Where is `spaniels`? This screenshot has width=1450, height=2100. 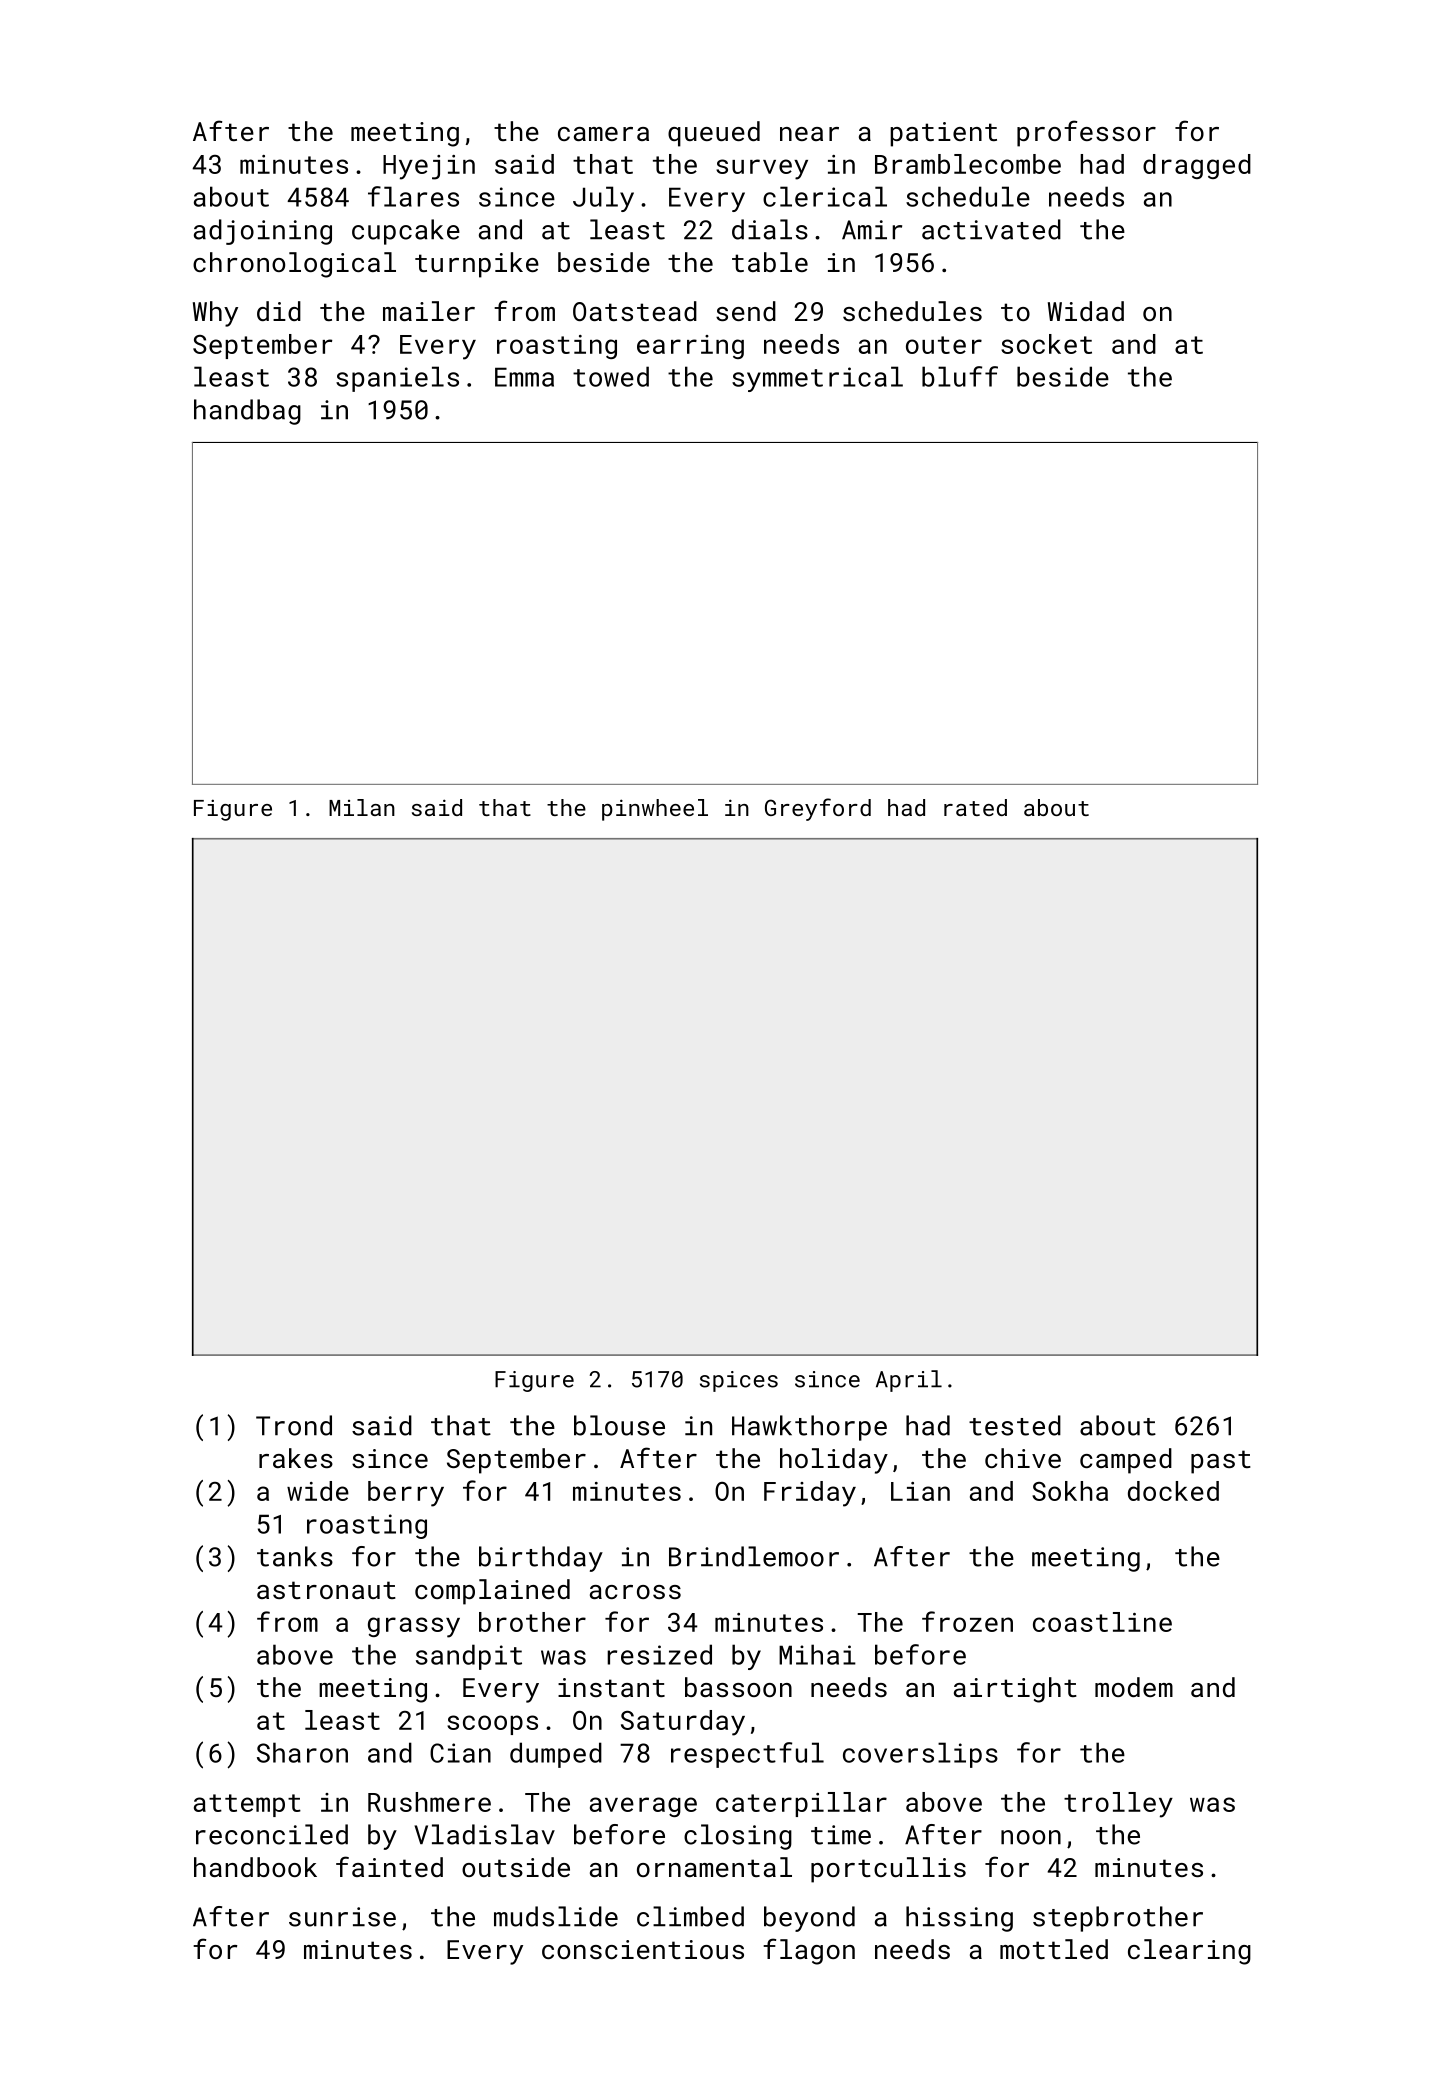
spaniels is located at coordinates (397, 379).
